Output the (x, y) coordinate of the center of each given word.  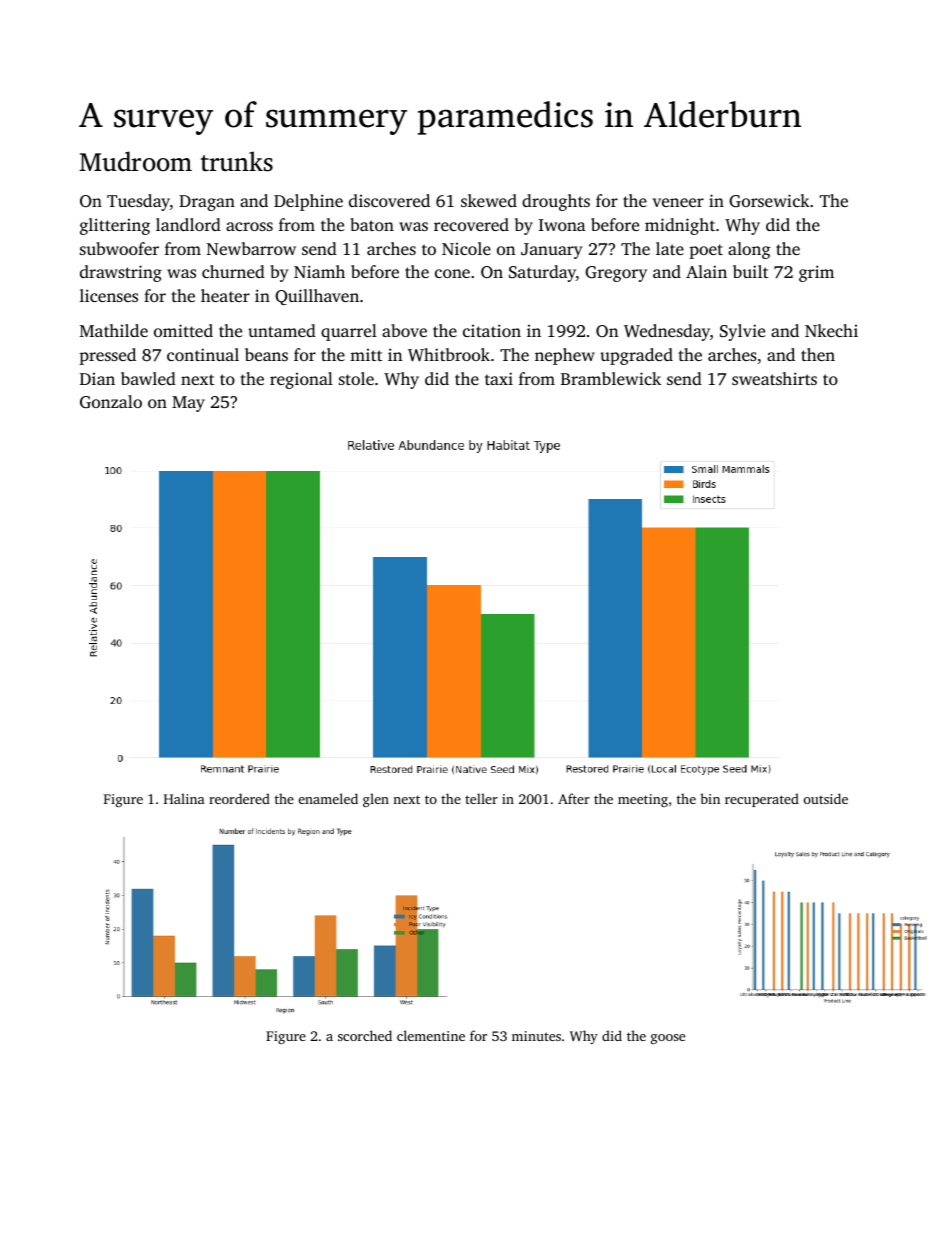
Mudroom (135, 161)
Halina (184, 798)
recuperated (762, 800)
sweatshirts (774, 378)
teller (481, 798)
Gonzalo (111, 401)
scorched (365, 1035)
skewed (489, 200)
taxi (499, 378)
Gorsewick (769, 201)
